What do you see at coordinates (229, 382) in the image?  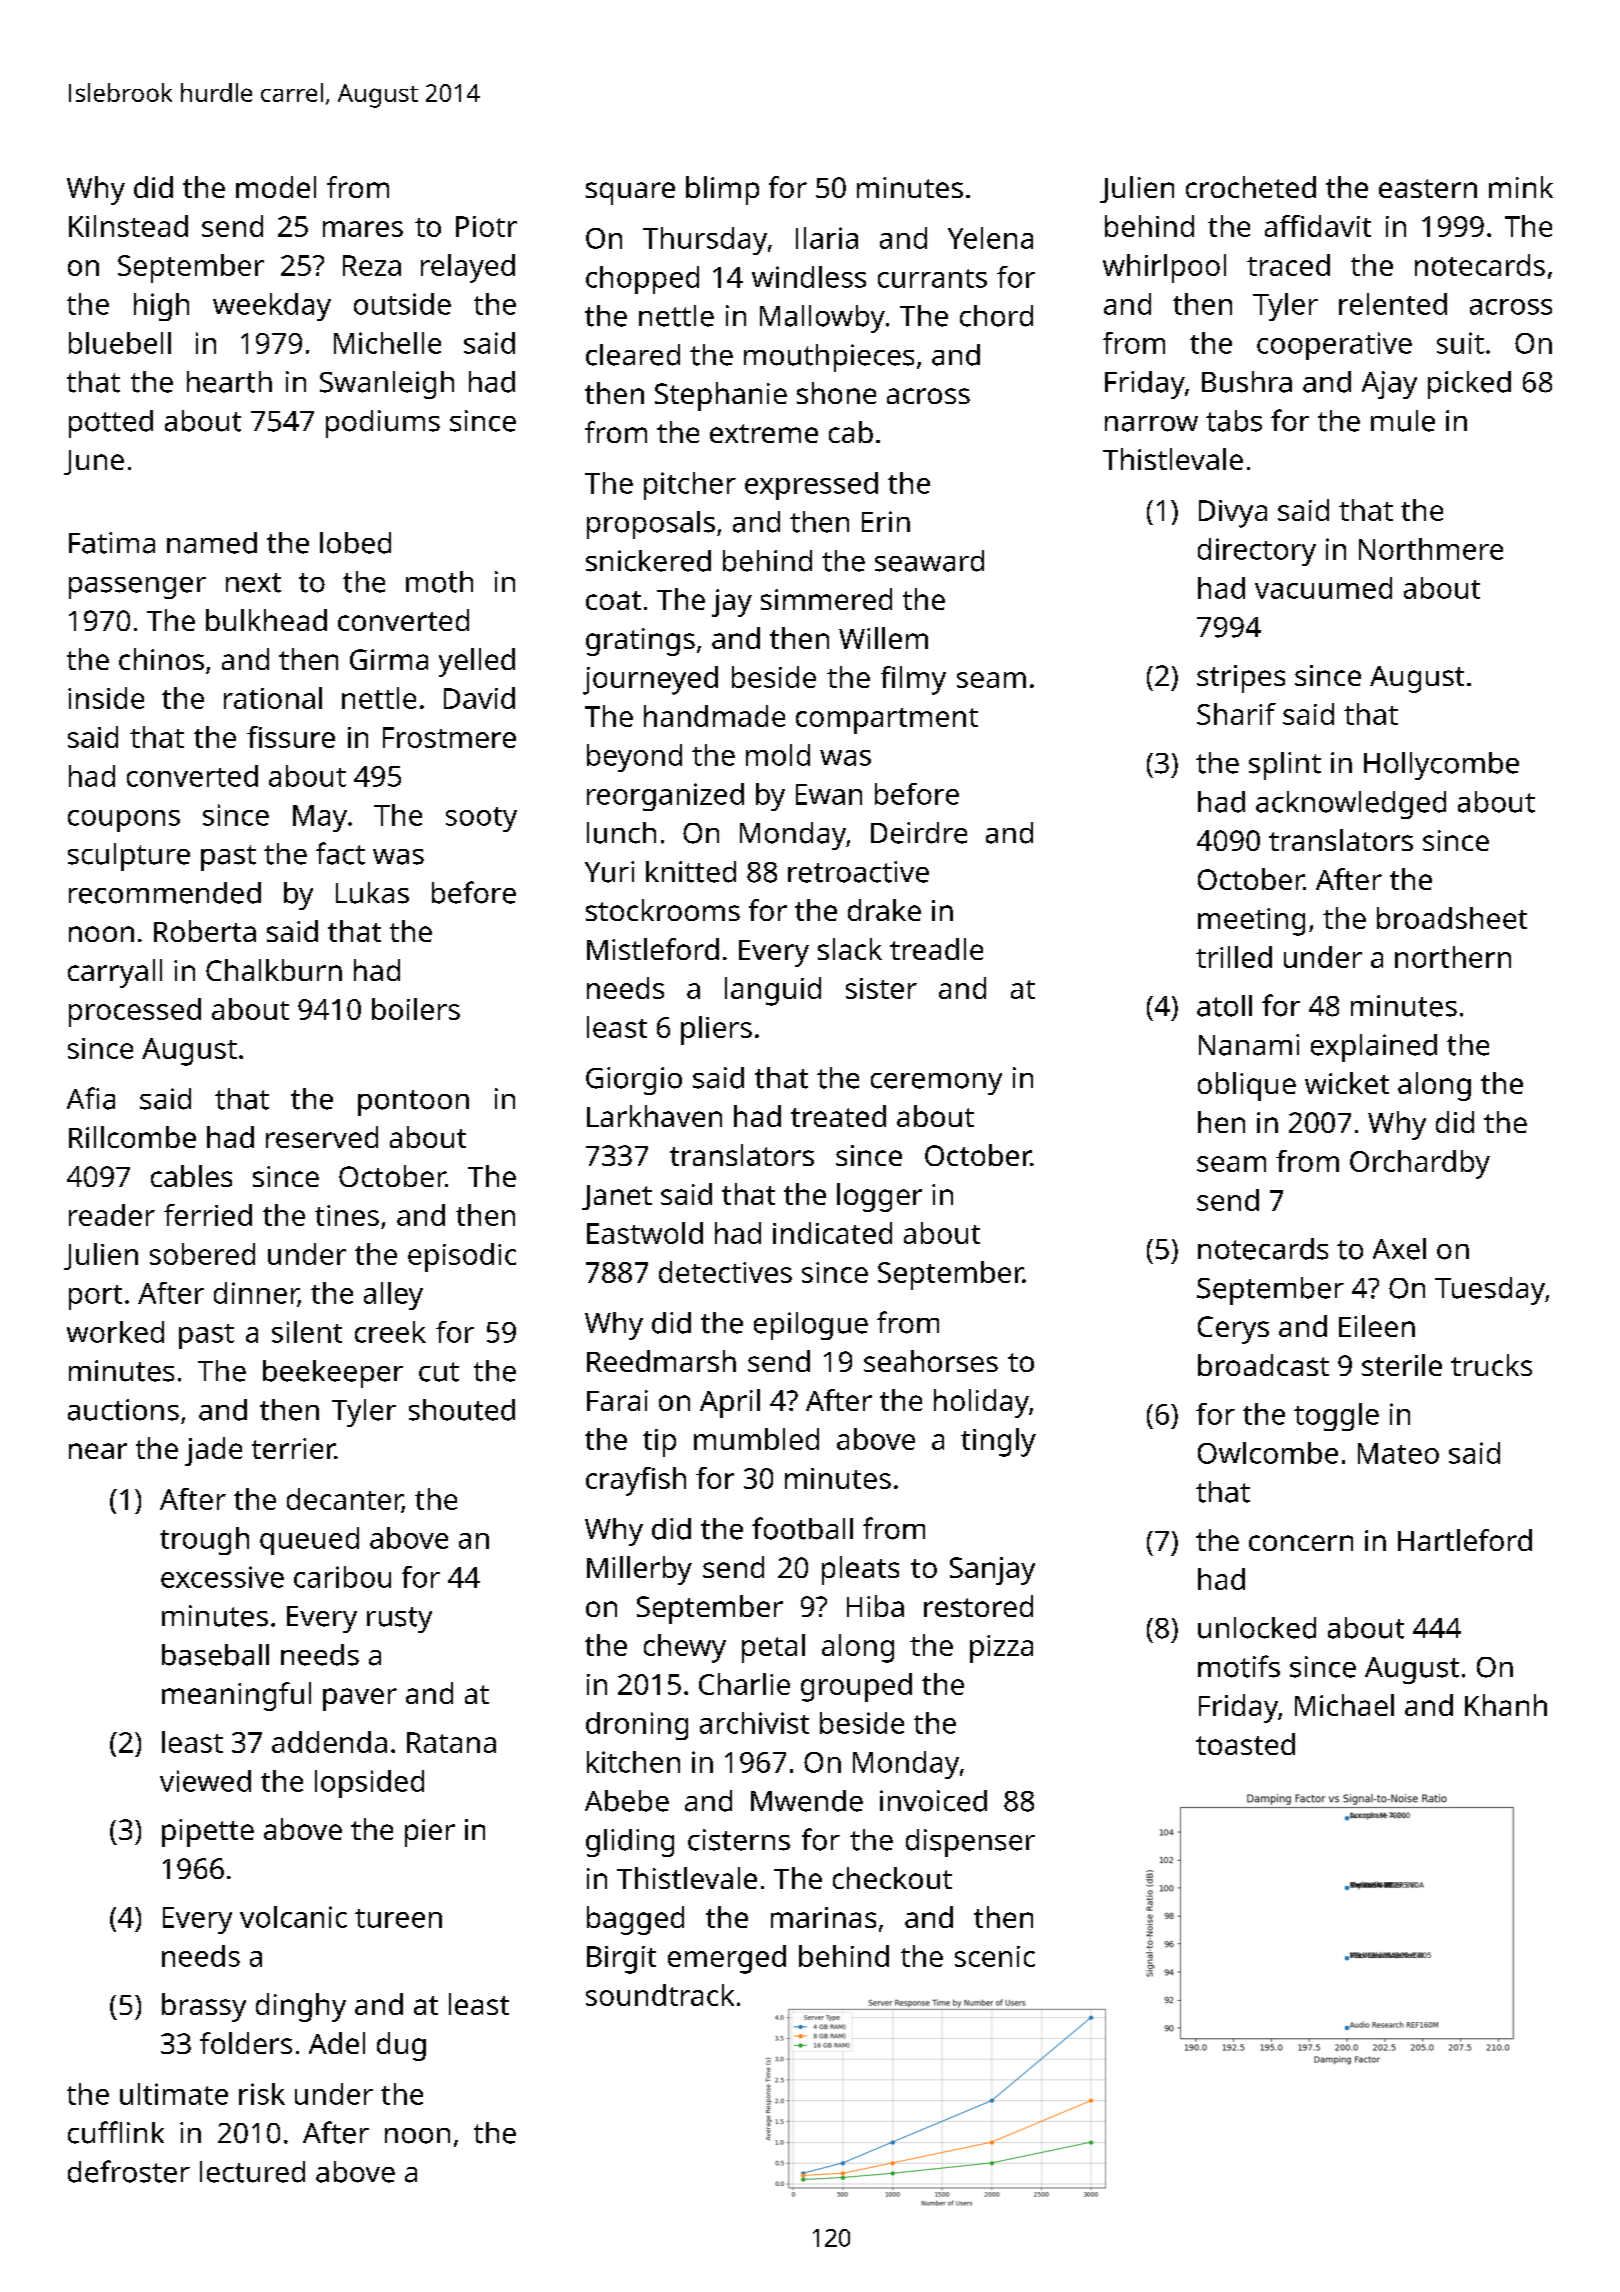 I see `hearth` at bounding box center [229, 382].
